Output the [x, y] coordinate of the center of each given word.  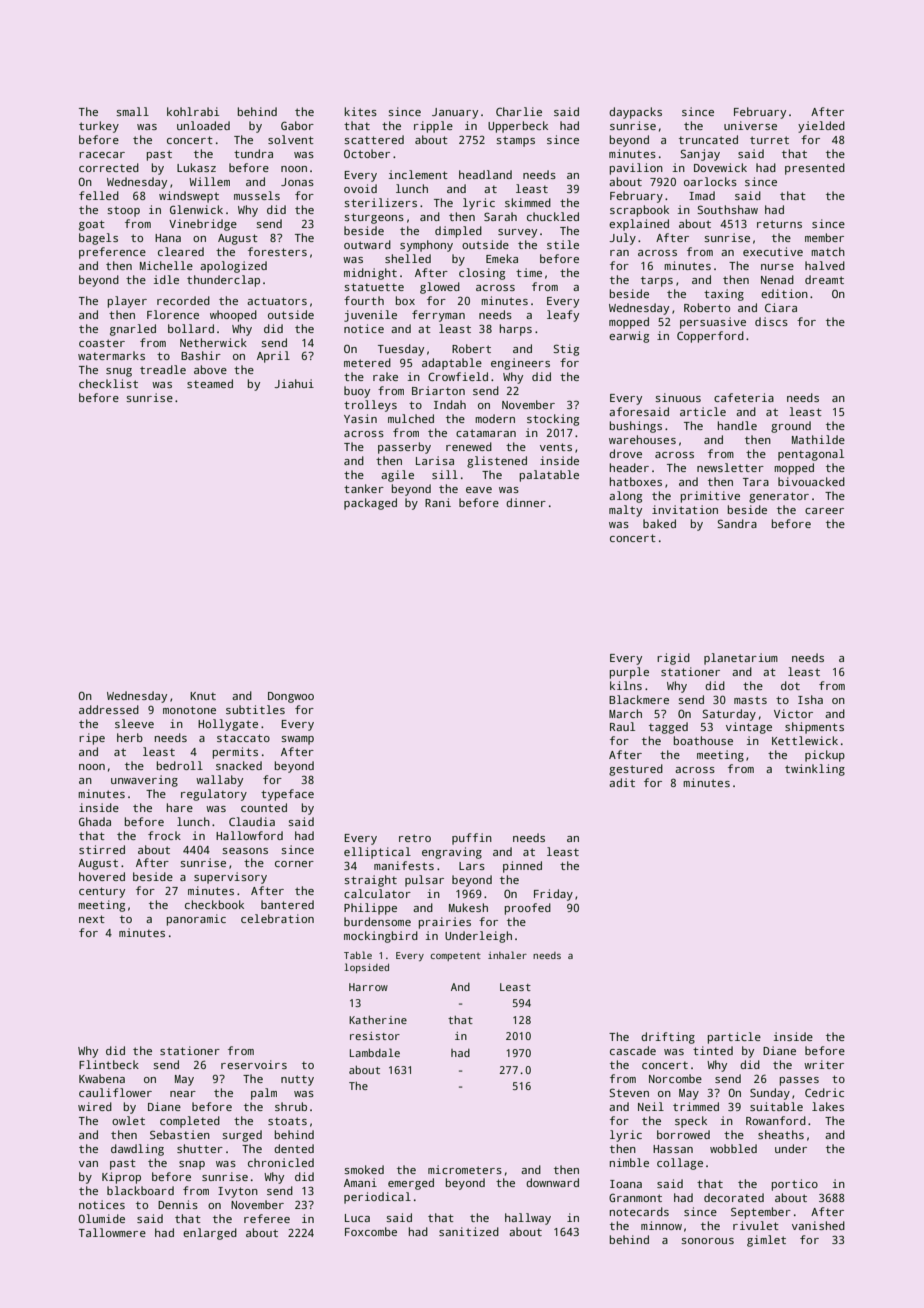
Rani [438, 502]
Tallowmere [112, 1232]
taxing [724, 295]
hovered [102, 876]
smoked [364, 1169]
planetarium [741, 659]
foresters [277, 251]
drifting [668, 1038]
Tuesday [401, 350]
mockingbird [381, 937]
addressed [109, 709]
